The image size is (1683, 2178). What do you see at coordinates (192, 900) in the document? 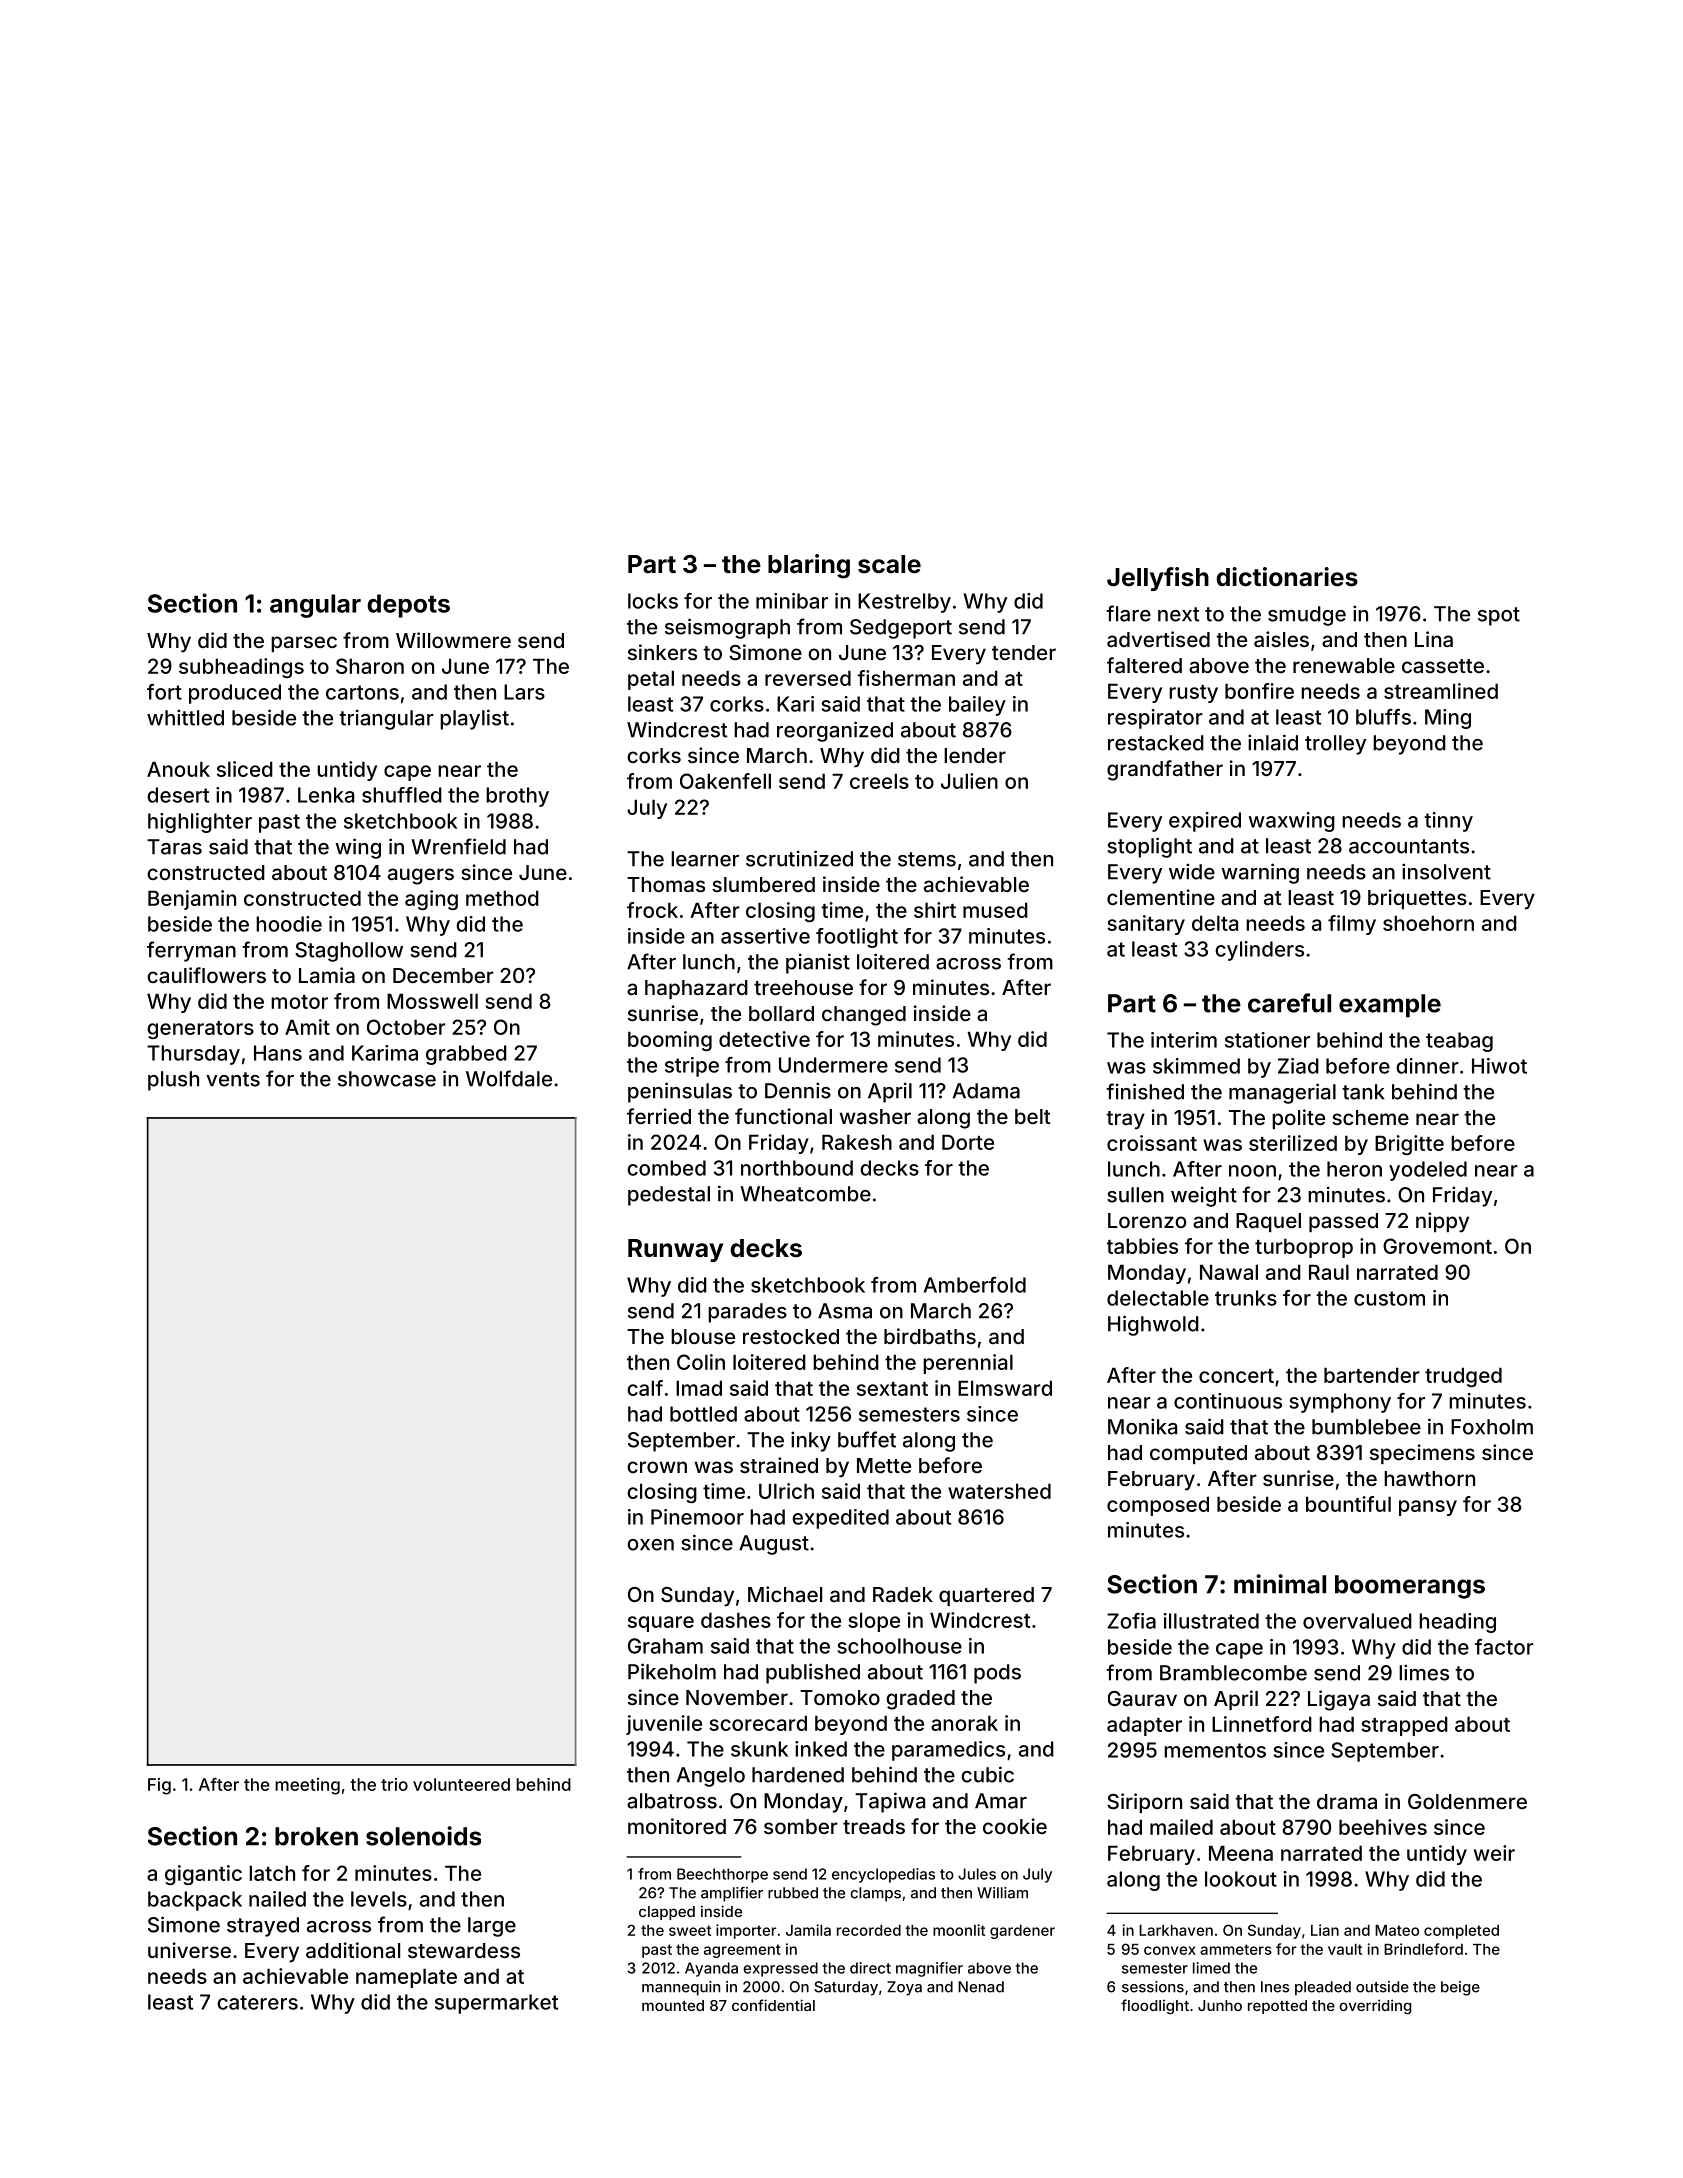
I see `Benjamin` at bounding box center [192, 900].
